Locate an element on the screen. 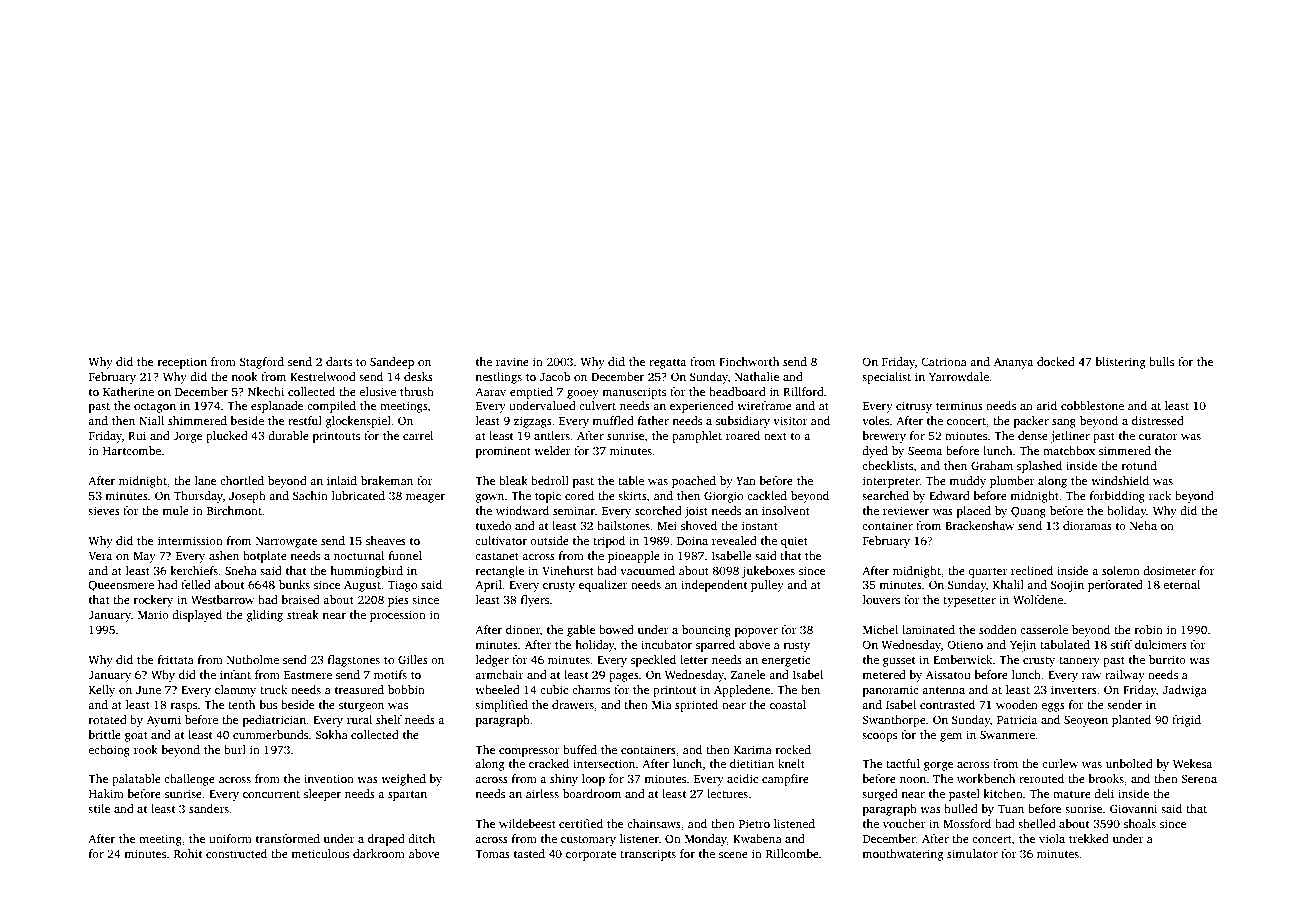  ravine is located at coordinates (512, 361).
